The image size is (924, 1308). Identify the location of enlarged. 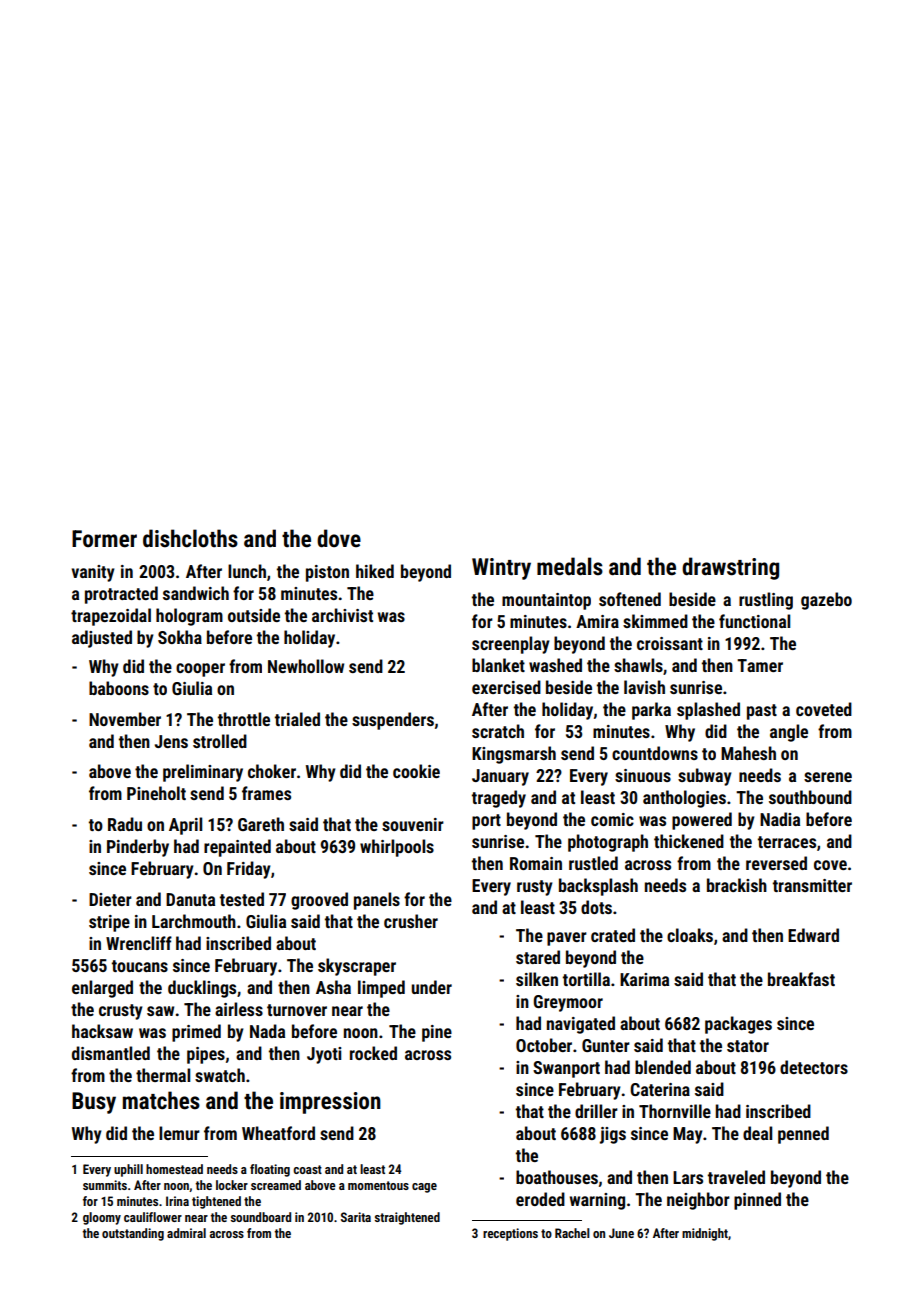
(102, 989).
